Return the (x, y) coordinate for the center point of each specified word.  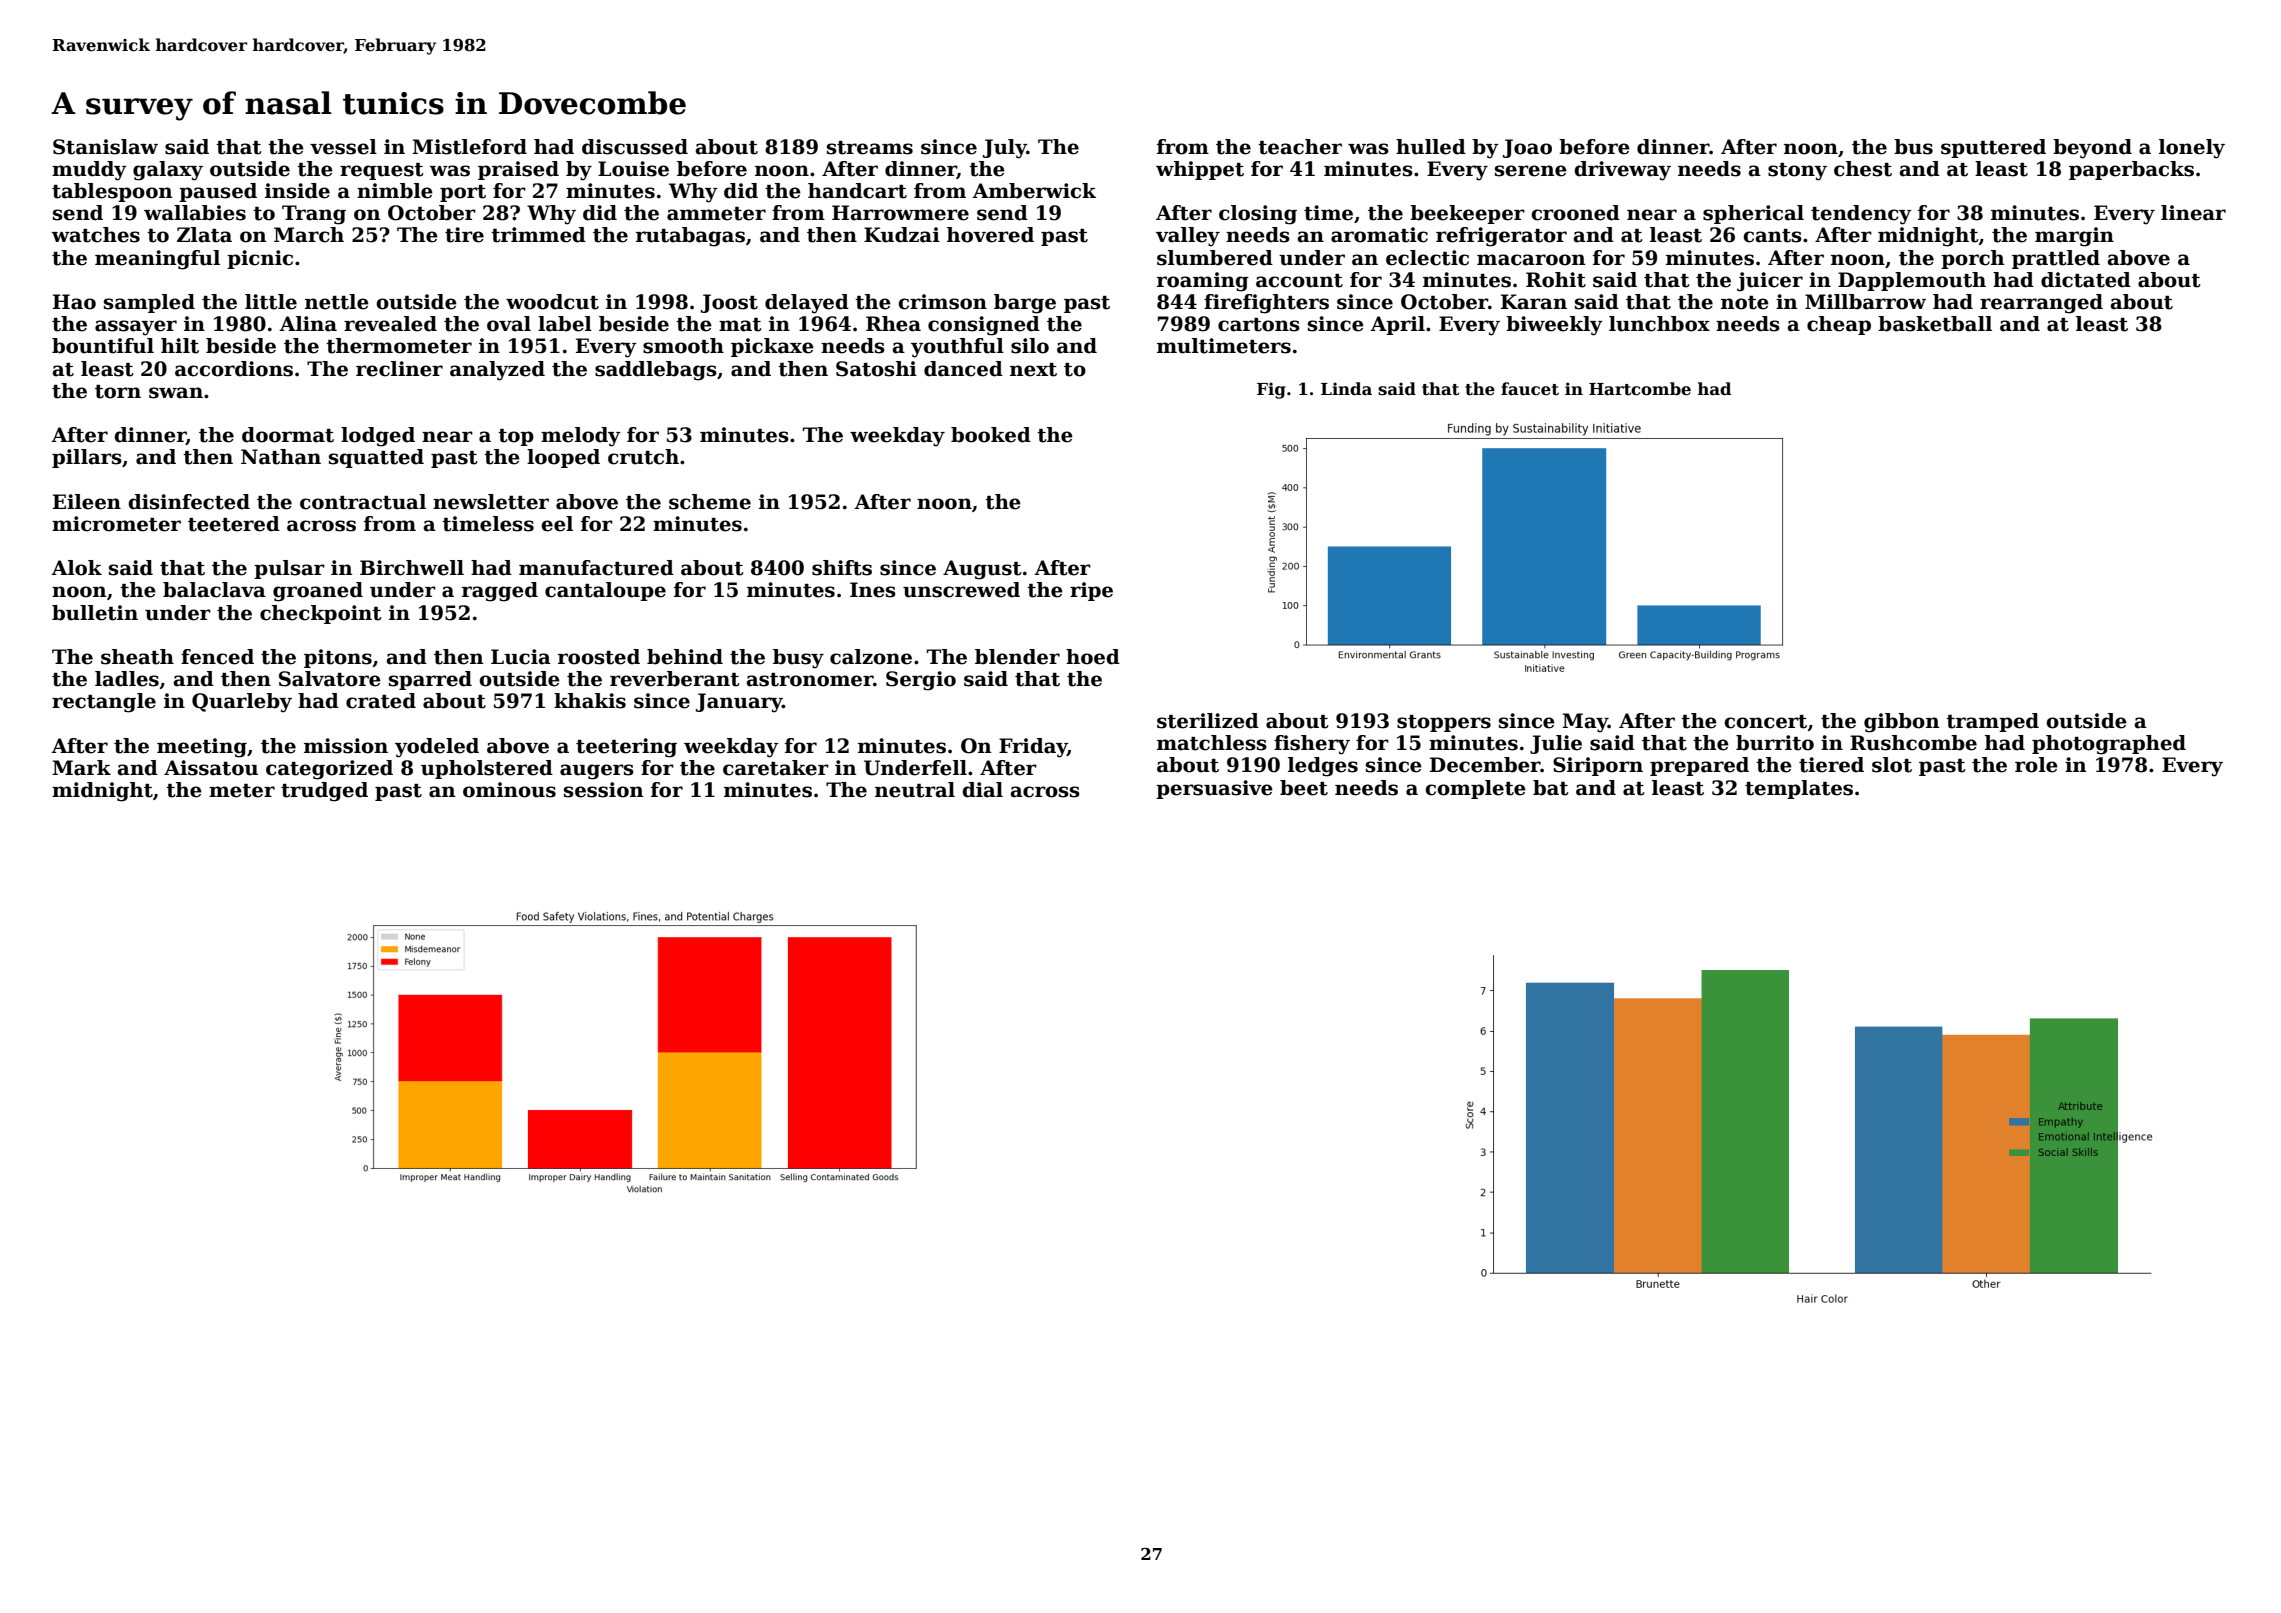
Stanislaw (105, 147)
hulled (1431, 147)
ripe (1091, 591)
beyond (2092, 149)
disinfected (189, 502)
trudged (324, 792)
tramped (1992, 722)
